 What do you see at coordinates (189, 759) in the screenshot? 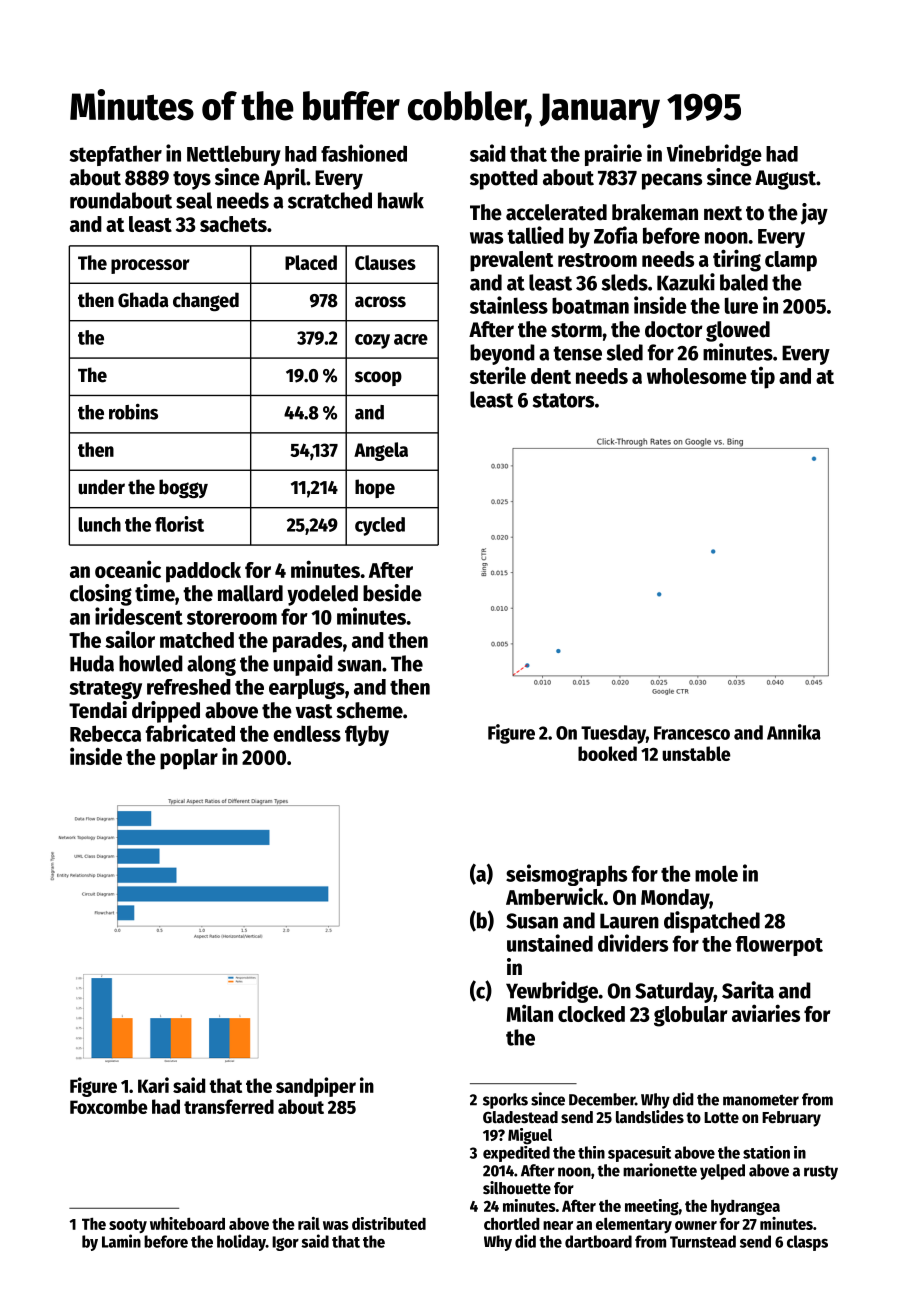
I see `poplar` at bounding box center [189, 759].
